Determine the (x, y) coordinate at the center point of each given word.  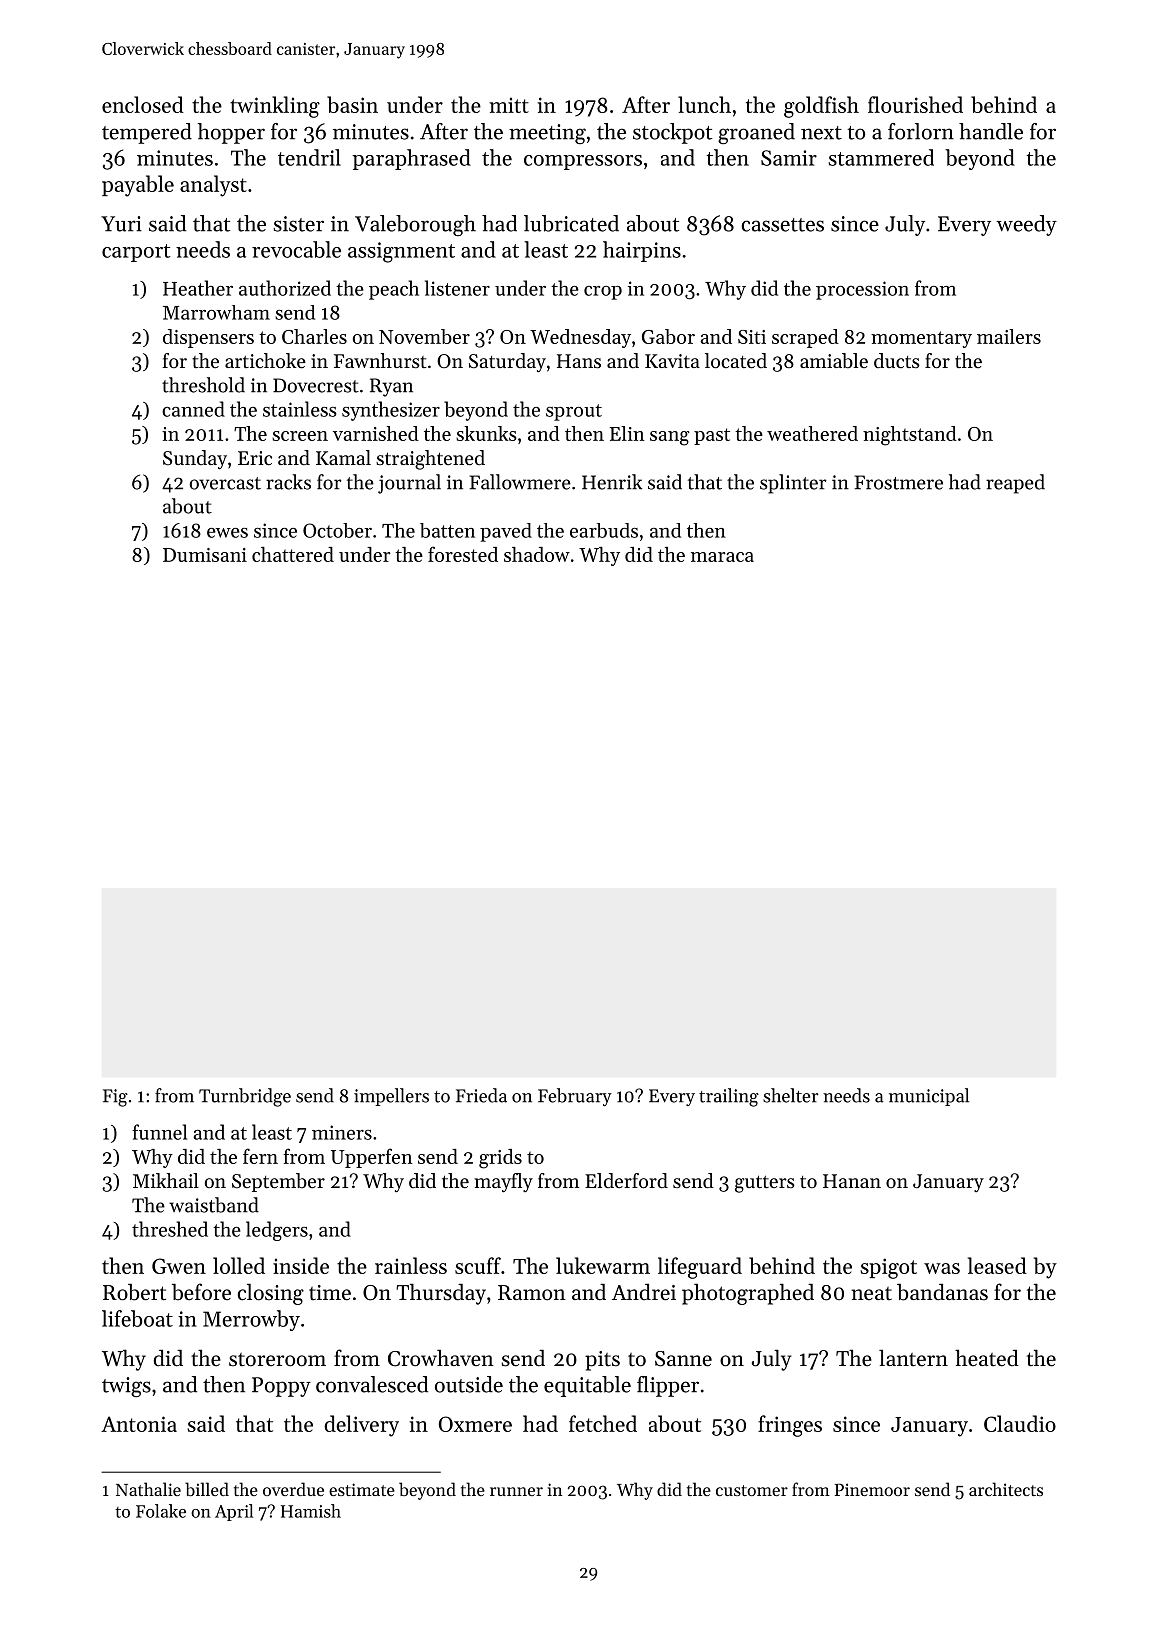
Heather (198, 288)
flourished (915, 104)
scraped (805, 338)
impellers (391, 1097)
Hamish (311, 1511)
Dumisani (205, 555)
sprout (574, 412)
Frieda (481, 1095)
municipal (929, 1097)
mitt (509, 105)
